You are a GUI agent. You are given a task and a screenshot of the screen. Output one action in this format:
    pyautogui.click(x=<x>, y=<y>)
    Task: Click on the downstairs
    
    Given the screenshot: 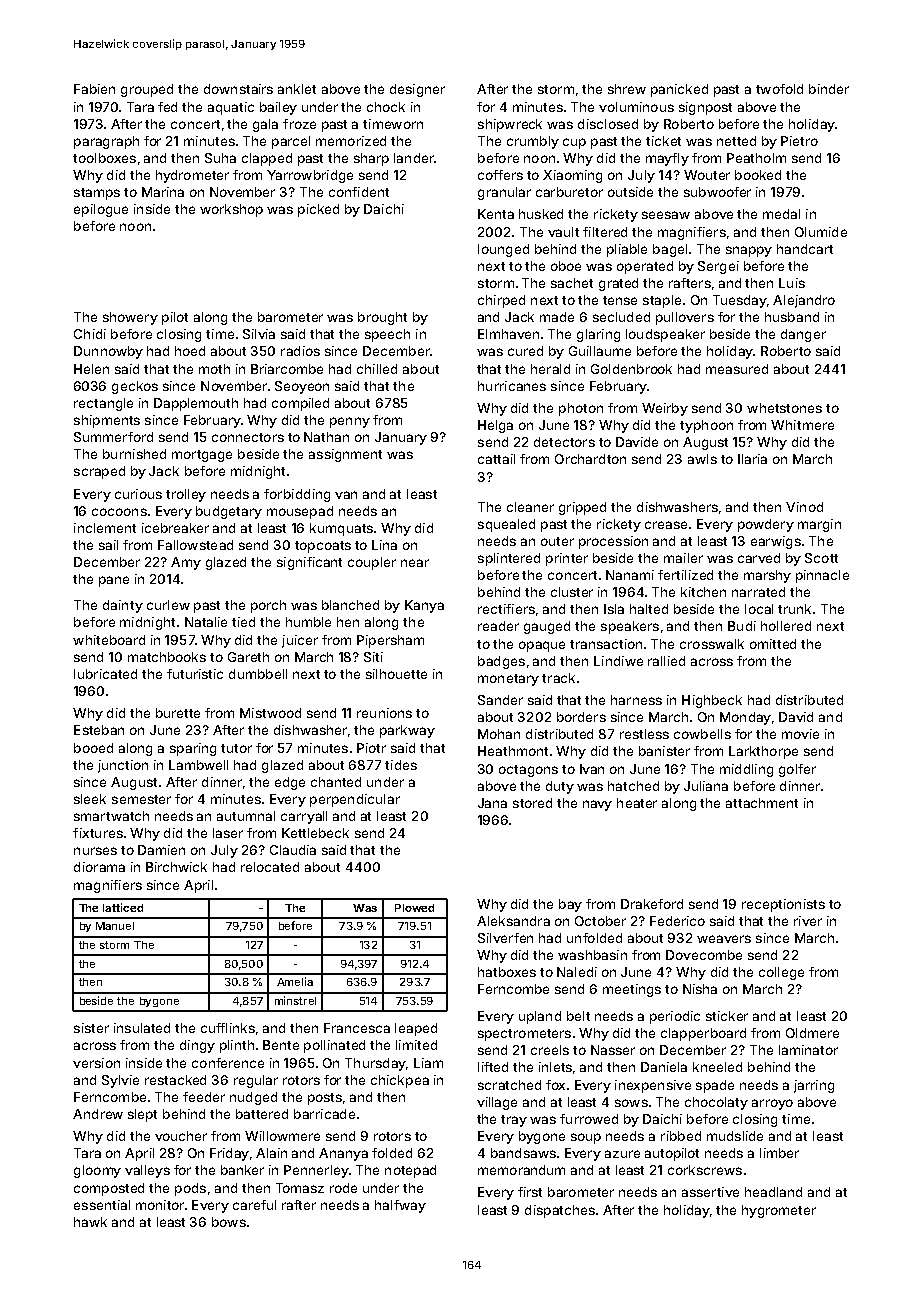 What is the action you would take?
    pyautogui.click(x=238, y=89)
